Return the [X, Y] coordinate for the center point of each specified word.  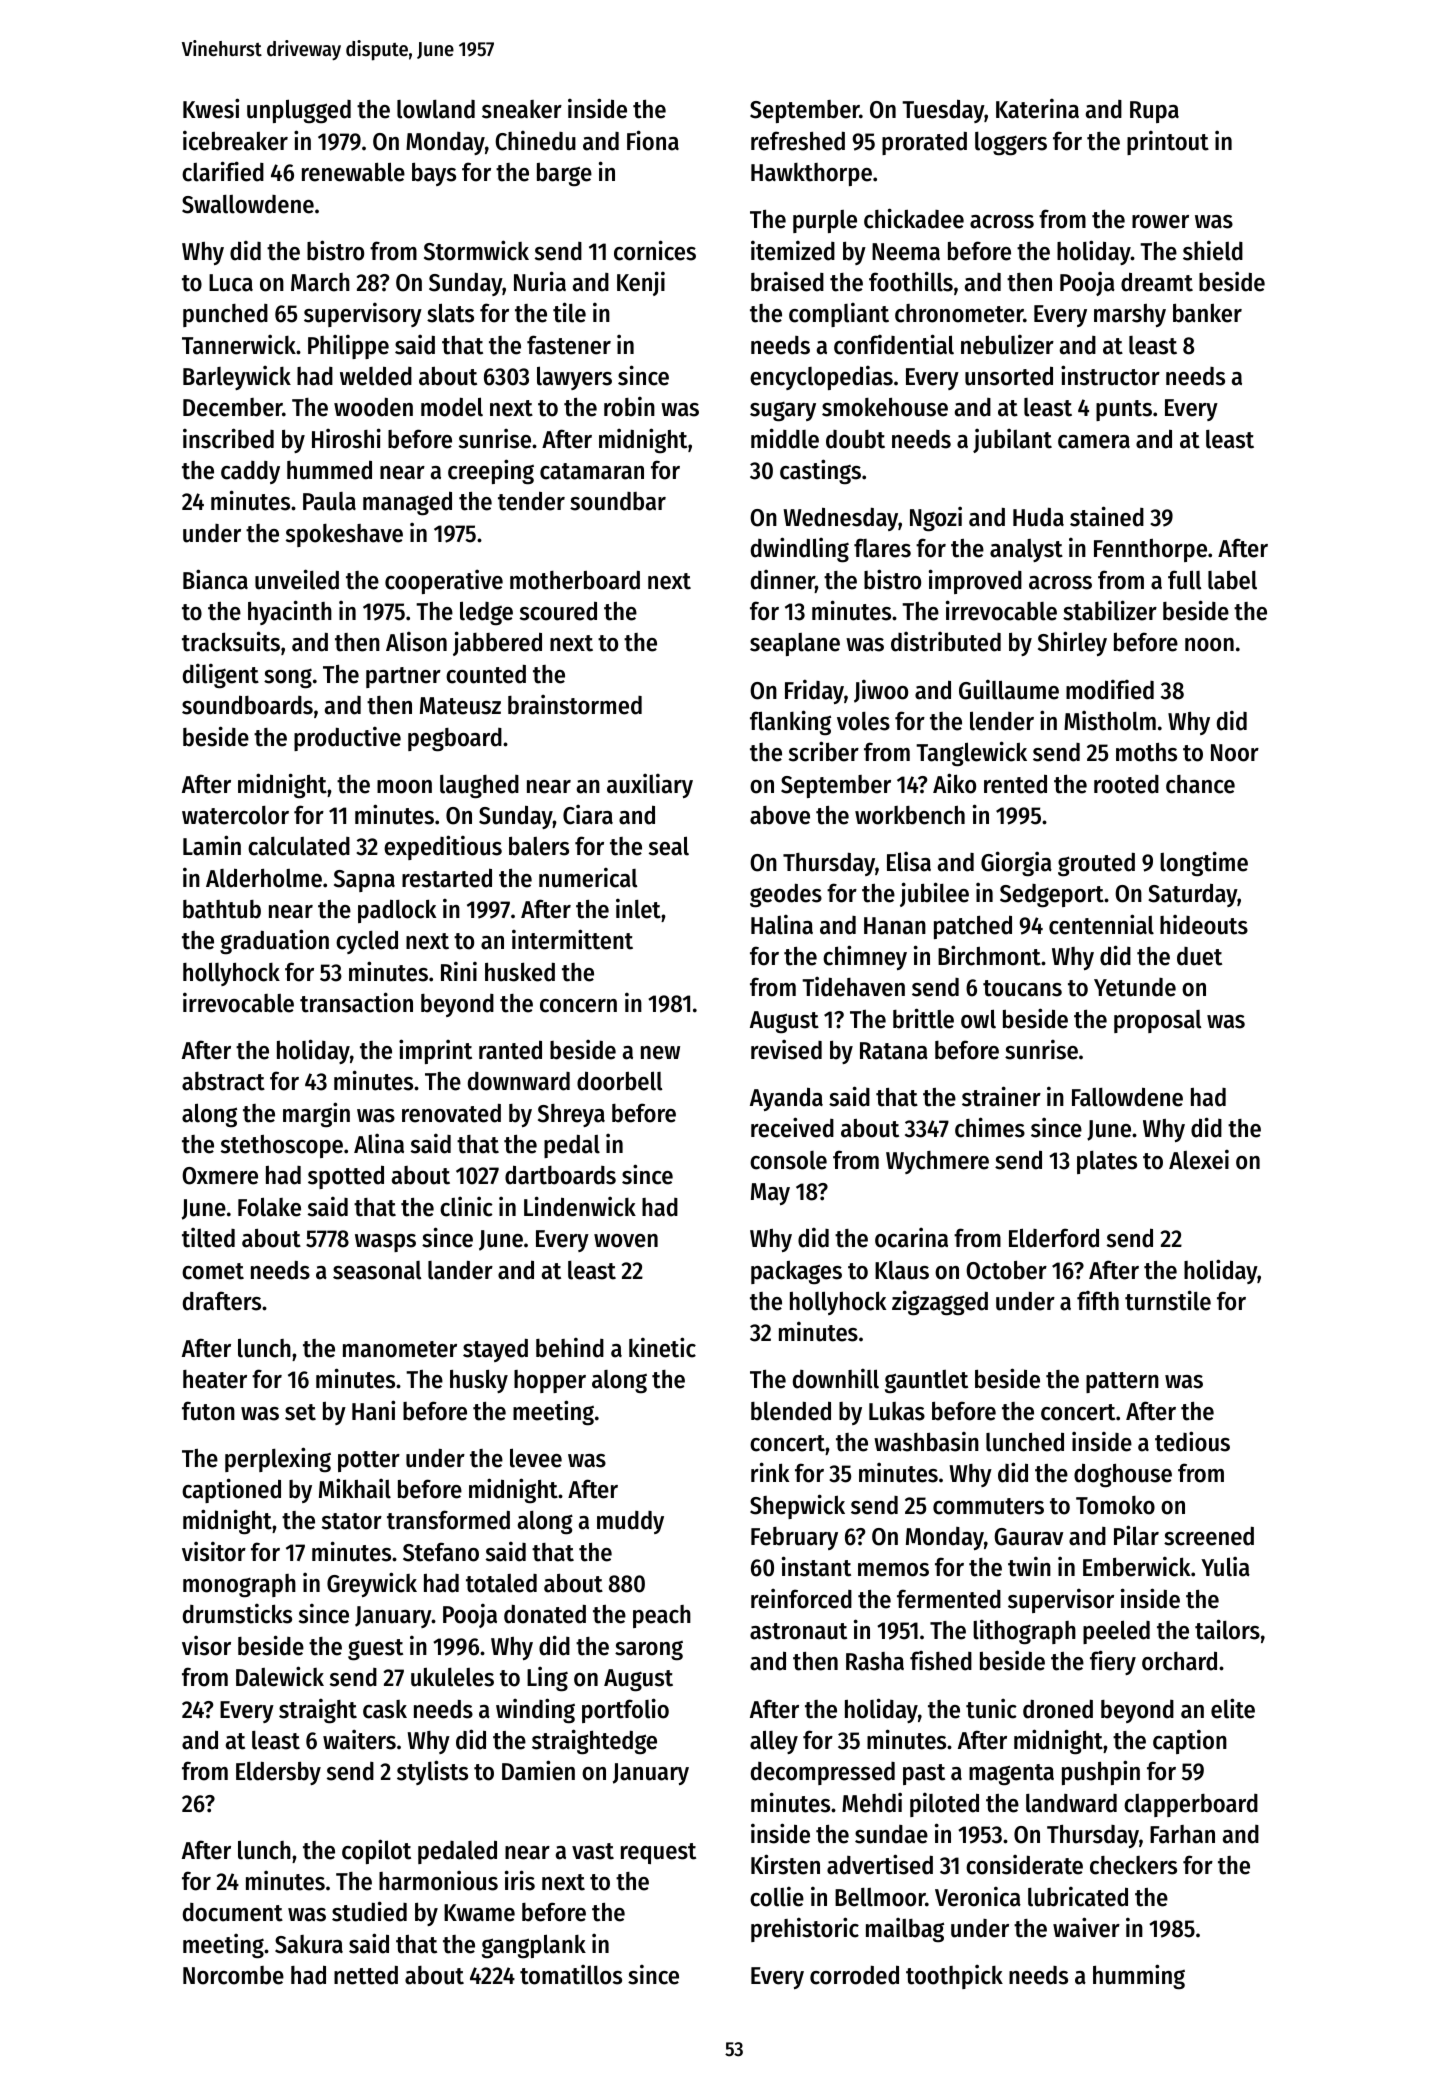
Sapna [364, 881]
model [452, 407]
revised [786, 1049]
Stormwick [476, 250]
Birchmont [989, 955]
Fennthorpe [1150, 550]
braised [787, 281]
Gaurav [1028, 1537]
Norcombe [233, 1975]
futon [208, 1411]
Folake [269, 1207]
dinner [783, 579]
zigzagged [940, 1303]
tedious [1192, 1441]
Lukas [897, 1411]
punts [1124, 410]
